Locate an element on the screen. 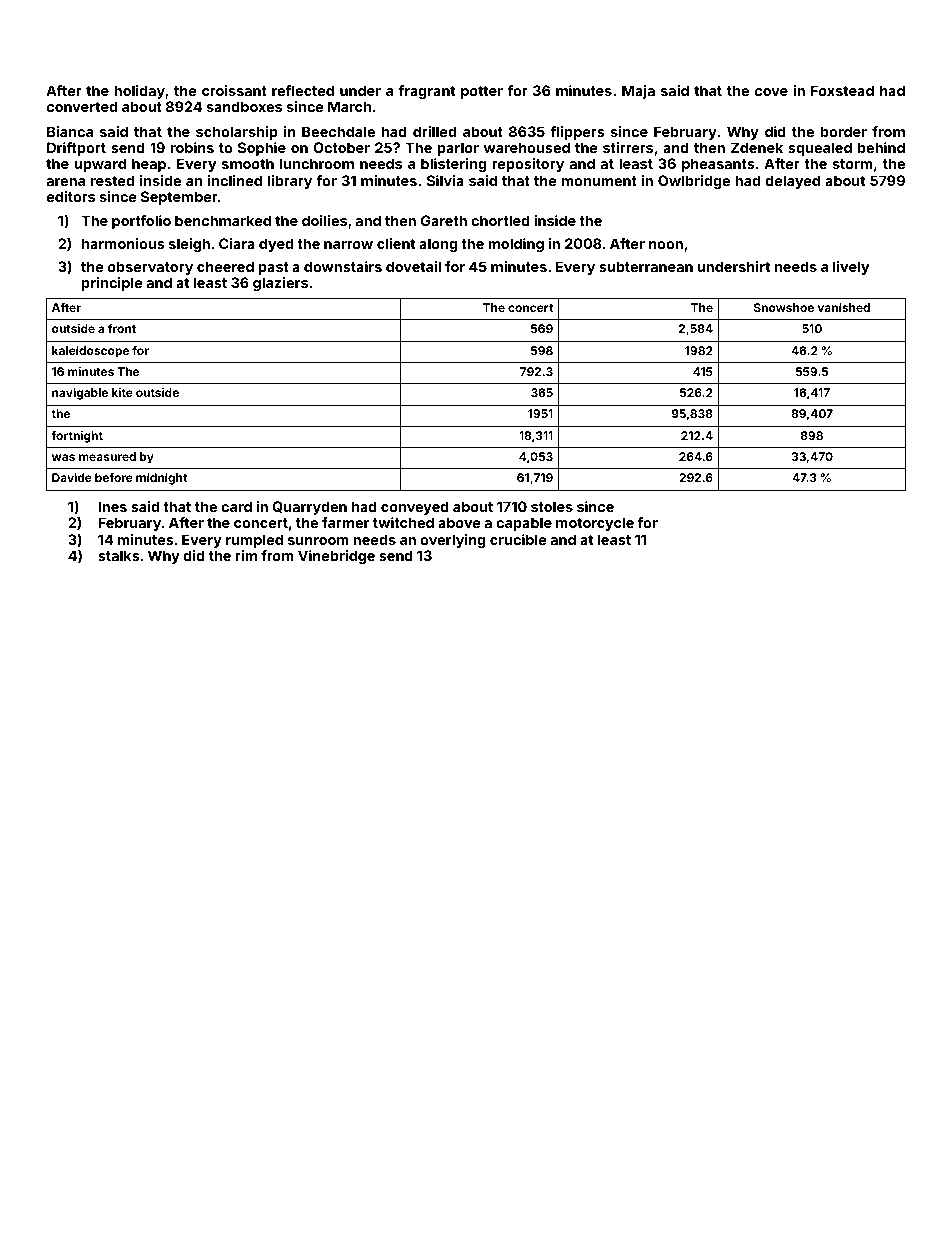 The image size is (952, 1233). stirrers is located at coordinates (628, 147).
